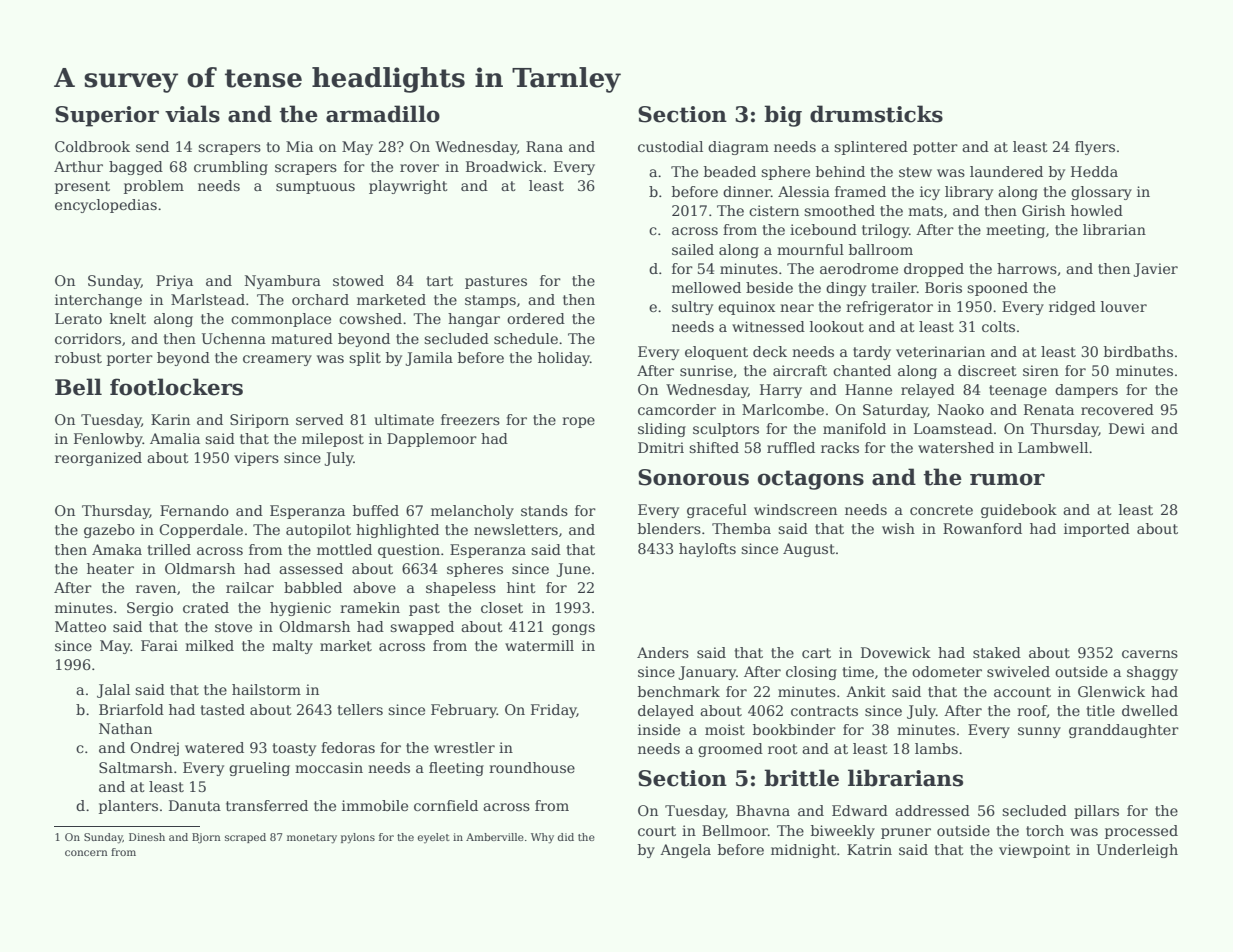 This screenshot has width=1233, height=952. I want to click on discreet, so click(987, 370).
